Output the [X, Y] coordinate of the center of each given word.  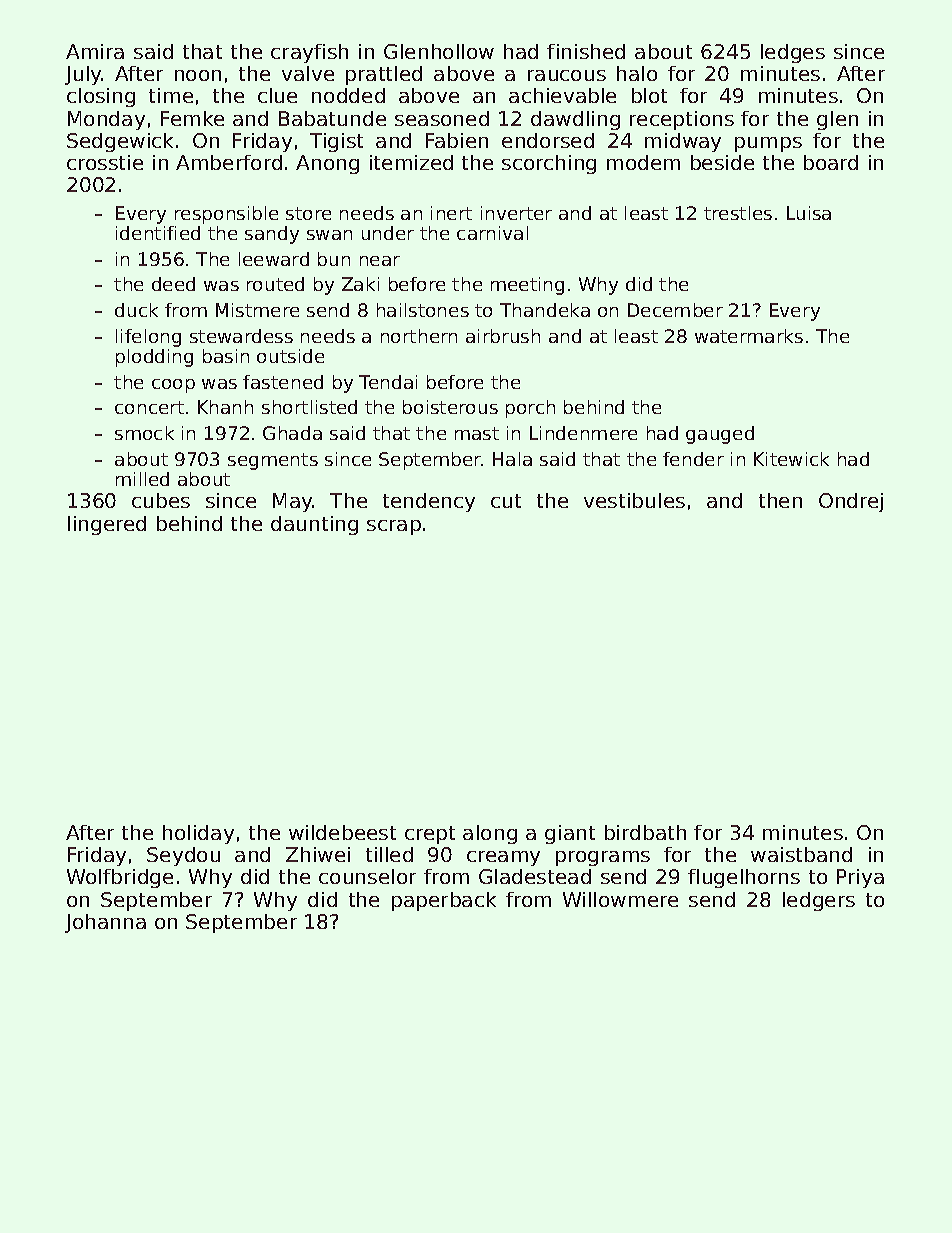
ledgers [819, 901]
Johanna [105, 923]
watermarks [749, 336]
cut [506, 501]
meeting [527, 286]
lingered [107, 525]
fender [693, 459]
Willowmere [620, 899]
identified [158, 233]
